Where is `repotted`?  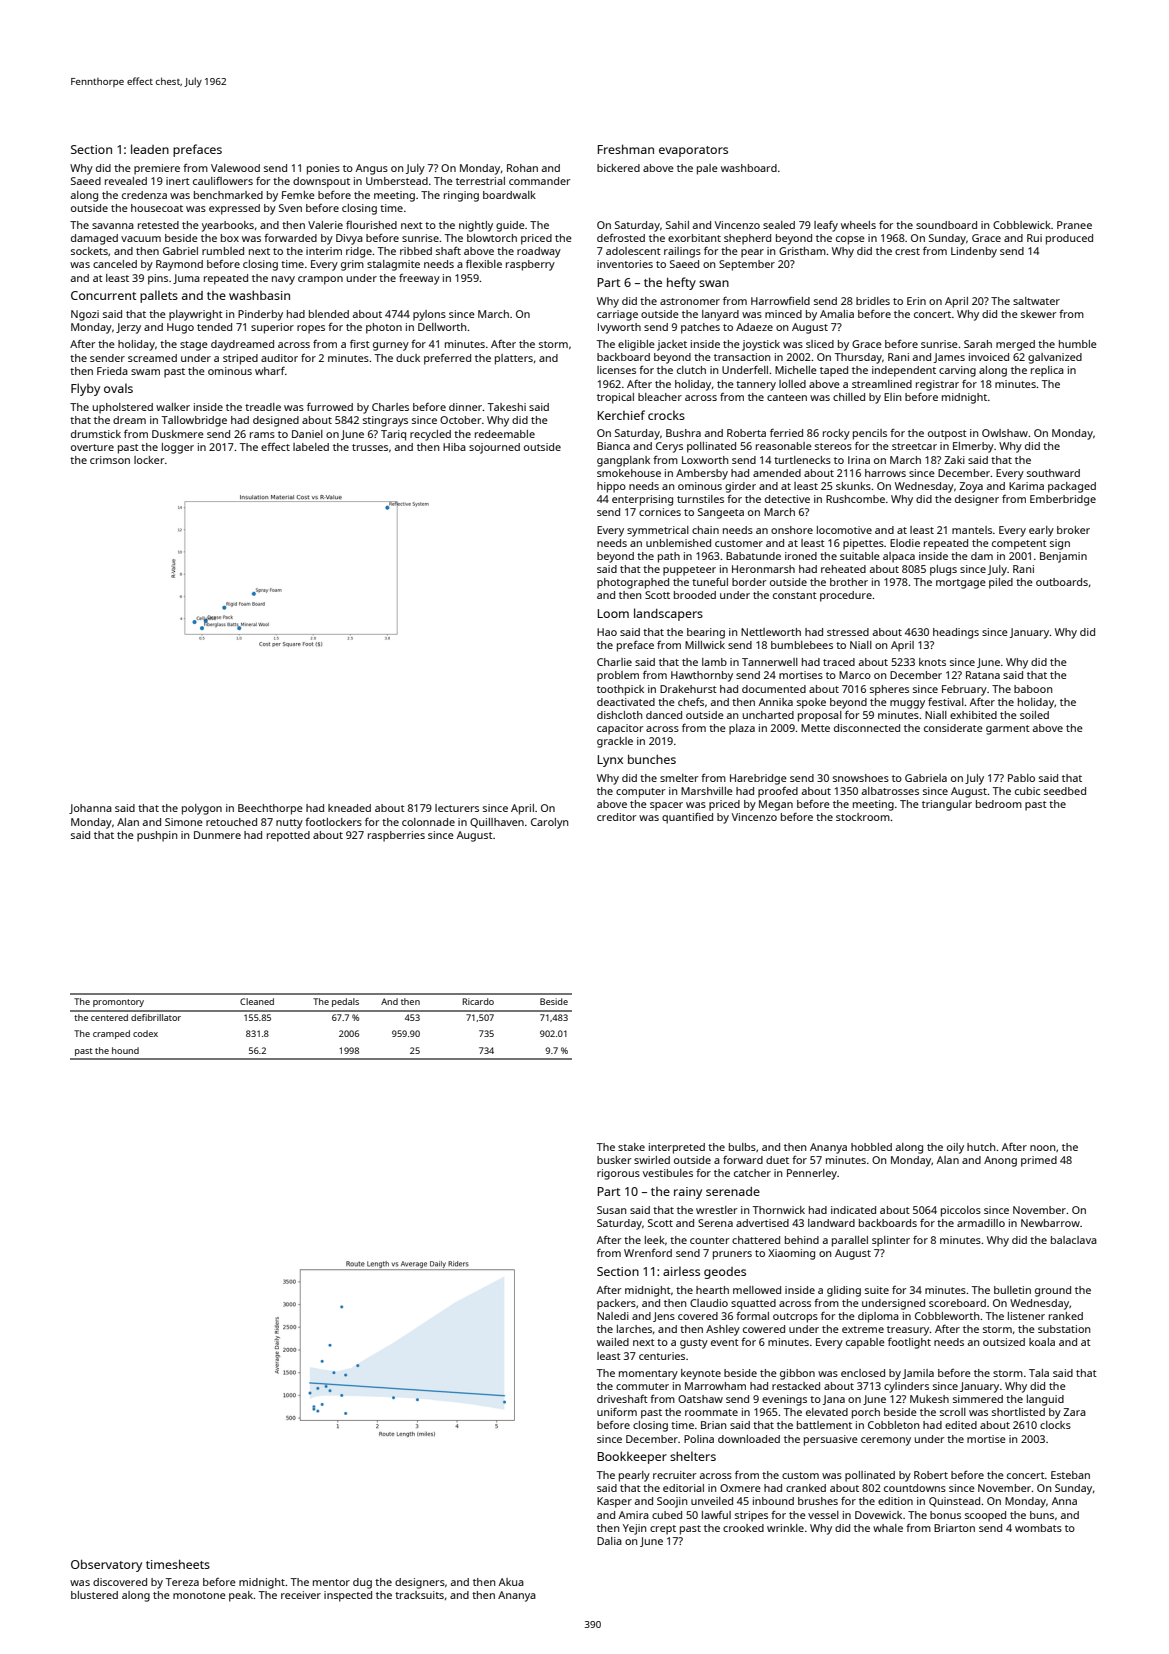
repotted is located at coordinates (288, 836).
